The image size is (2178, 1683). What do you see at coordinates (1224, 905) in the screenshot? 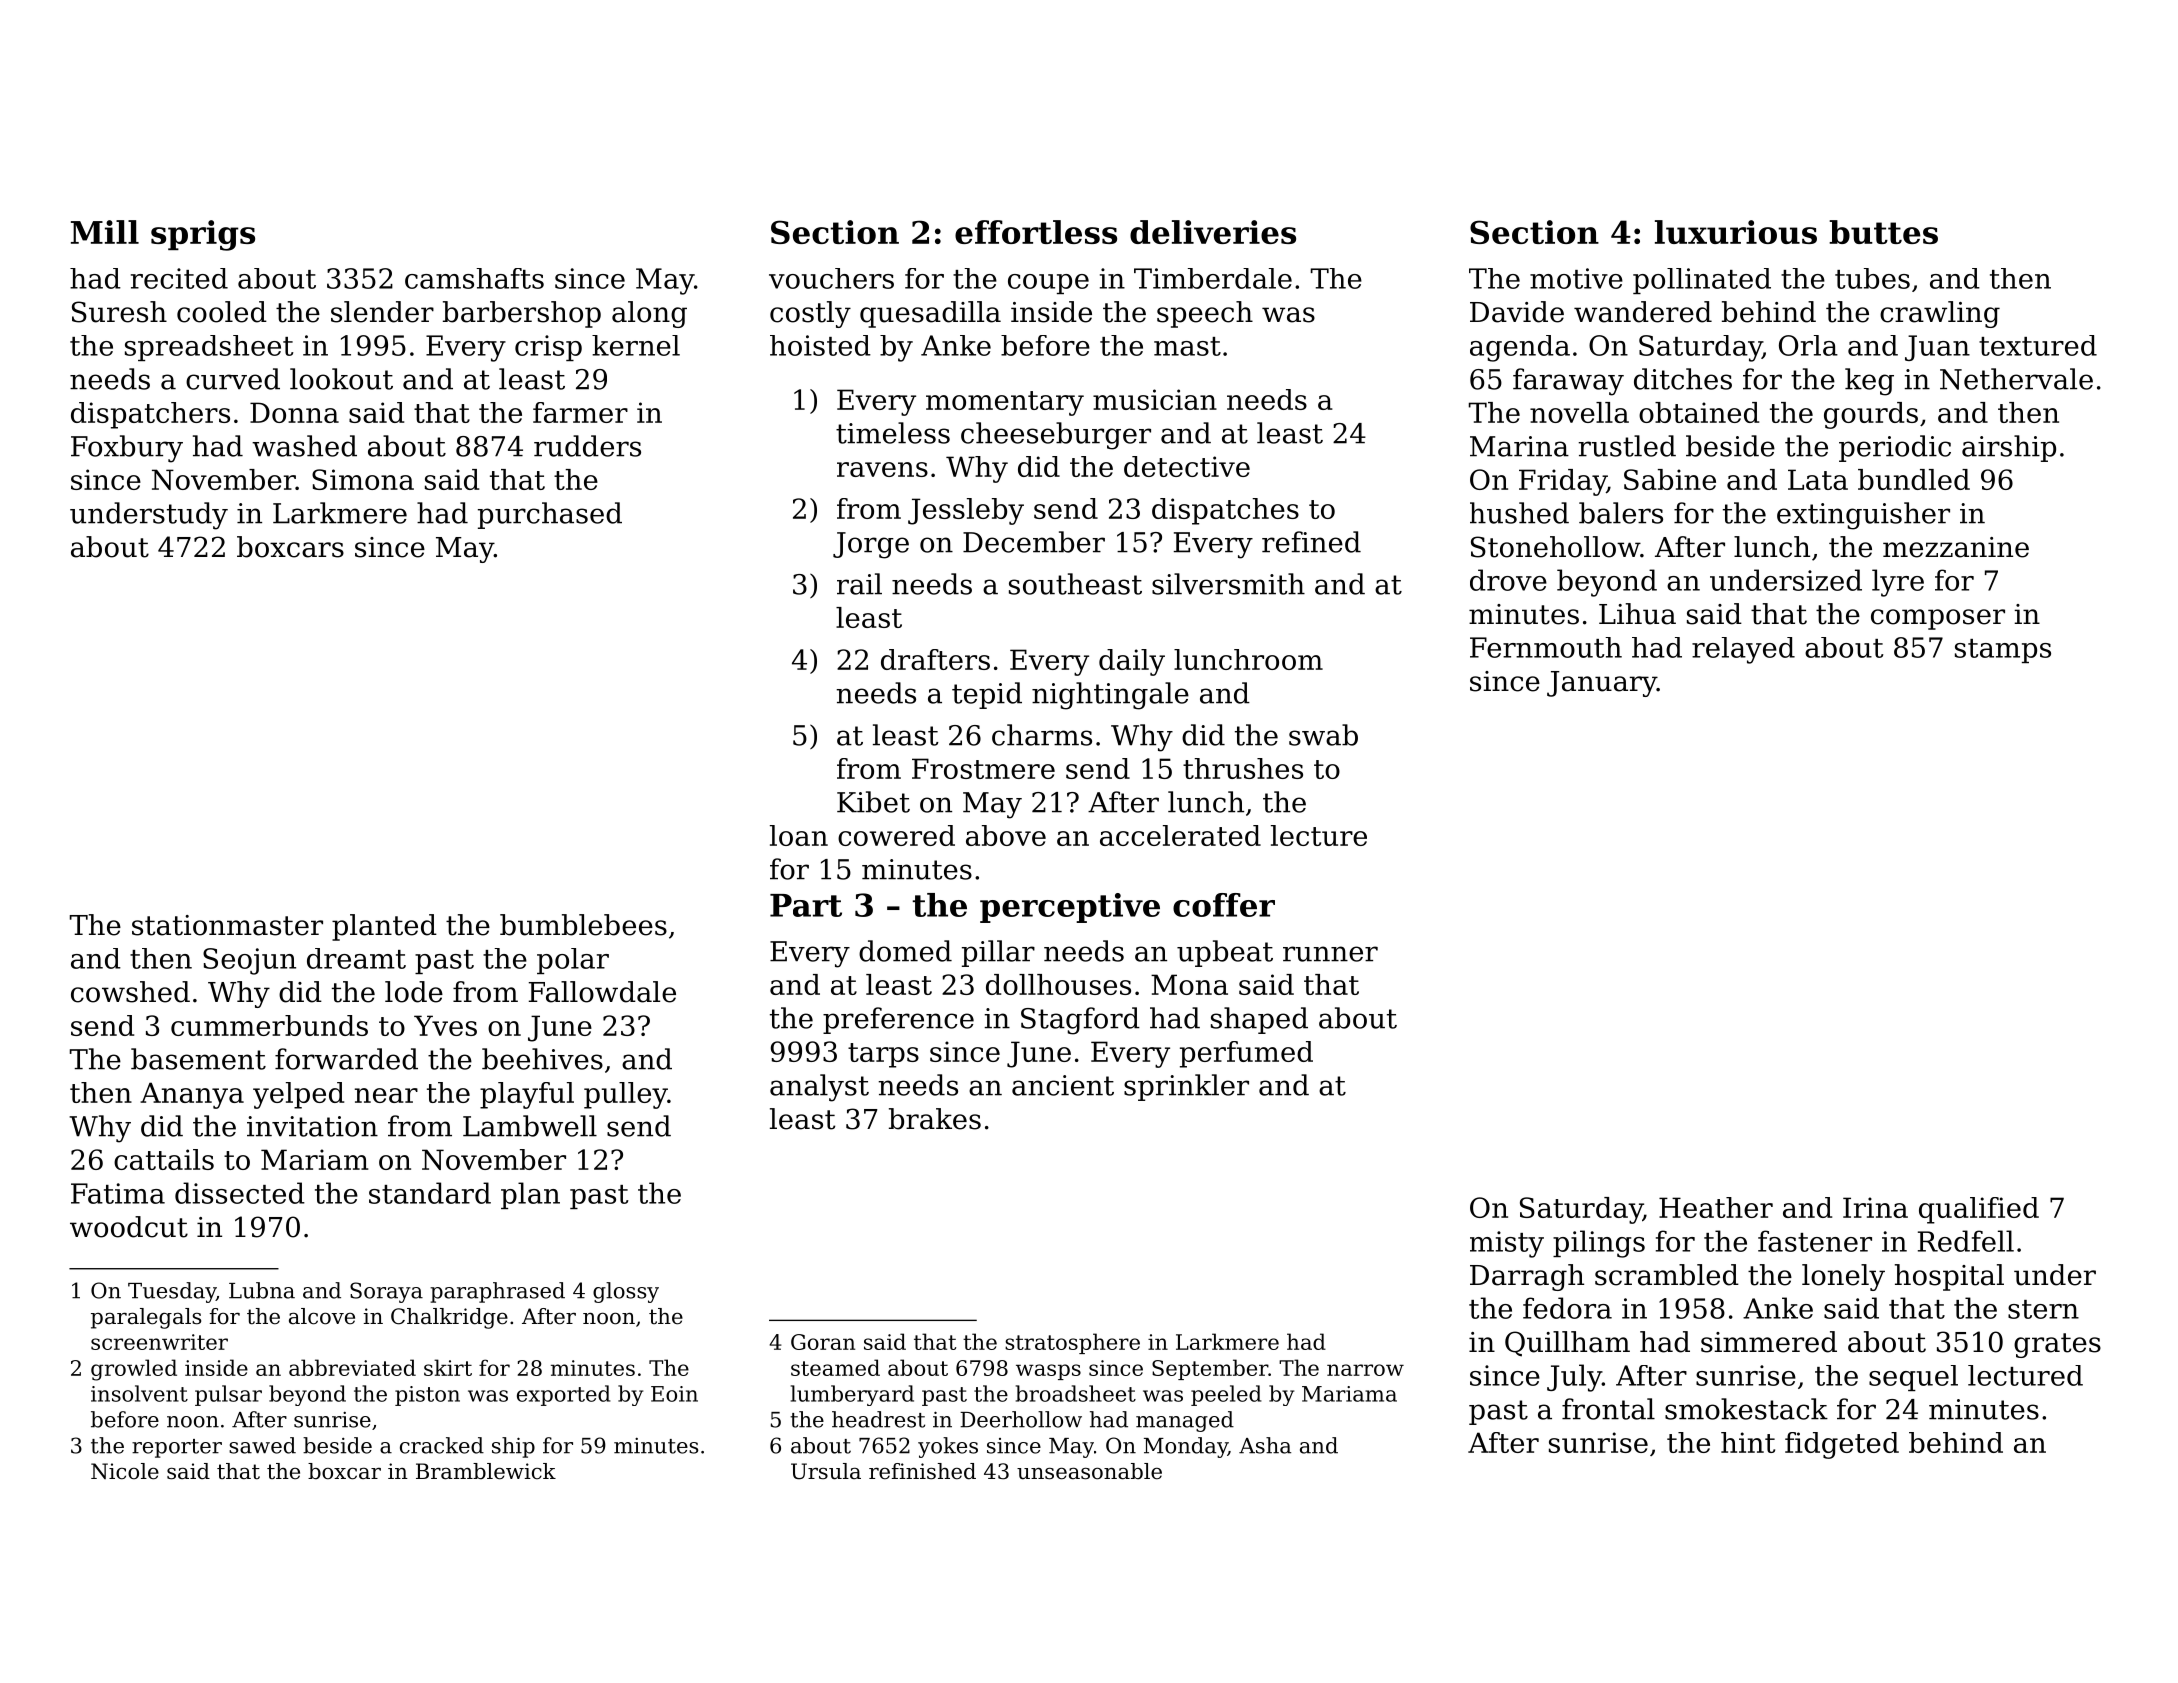
I see `coffer` at bounding box center [1224, 905].
